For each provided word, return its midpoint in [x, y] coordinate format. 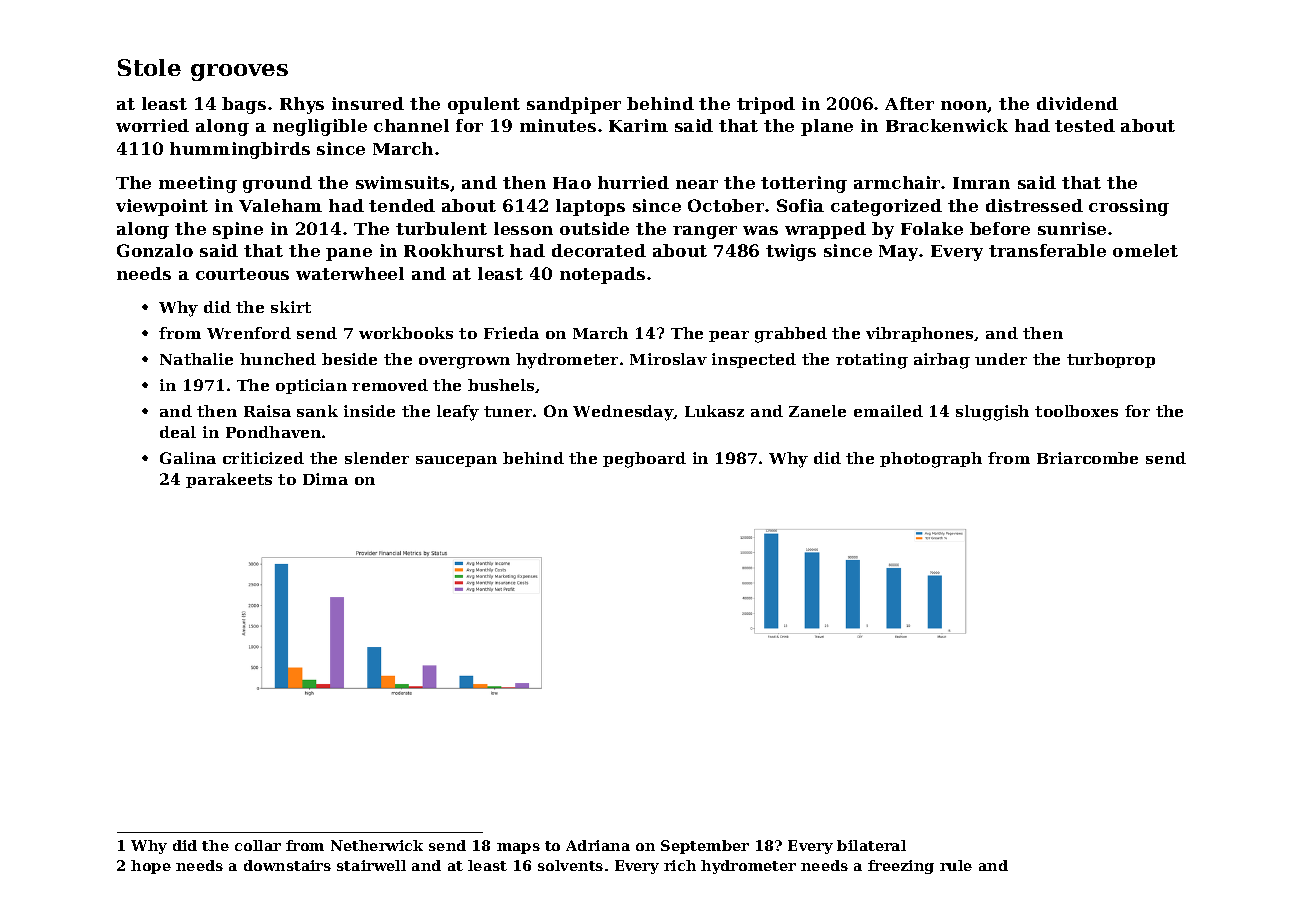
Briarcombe [1087, 458]
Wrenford [249, 333]
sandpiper [574, 105]
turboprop [1111, 360]
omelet [1145, 250]
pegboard [644, 460]
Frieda [511, 333]
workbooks [406, 333]
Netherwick [377, 845]
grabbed [791, 335]
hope [151, 867]
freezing [901, 867]
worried [152, 125]
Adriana [598, 845]
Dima [325, 479]
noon [964, 106]
